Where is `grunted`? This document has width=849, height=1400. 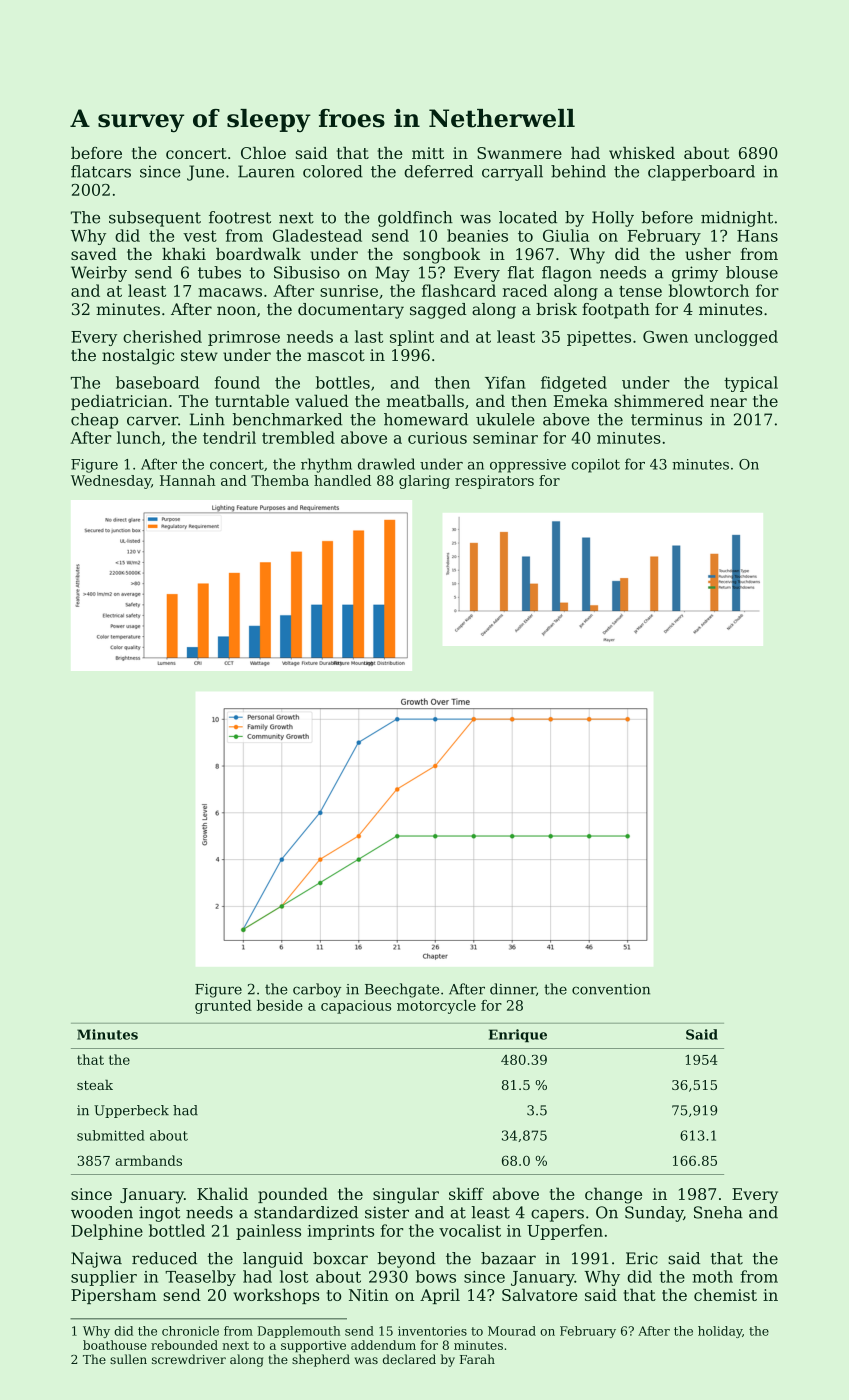
grunted is located at coordinates (223, 1007).
